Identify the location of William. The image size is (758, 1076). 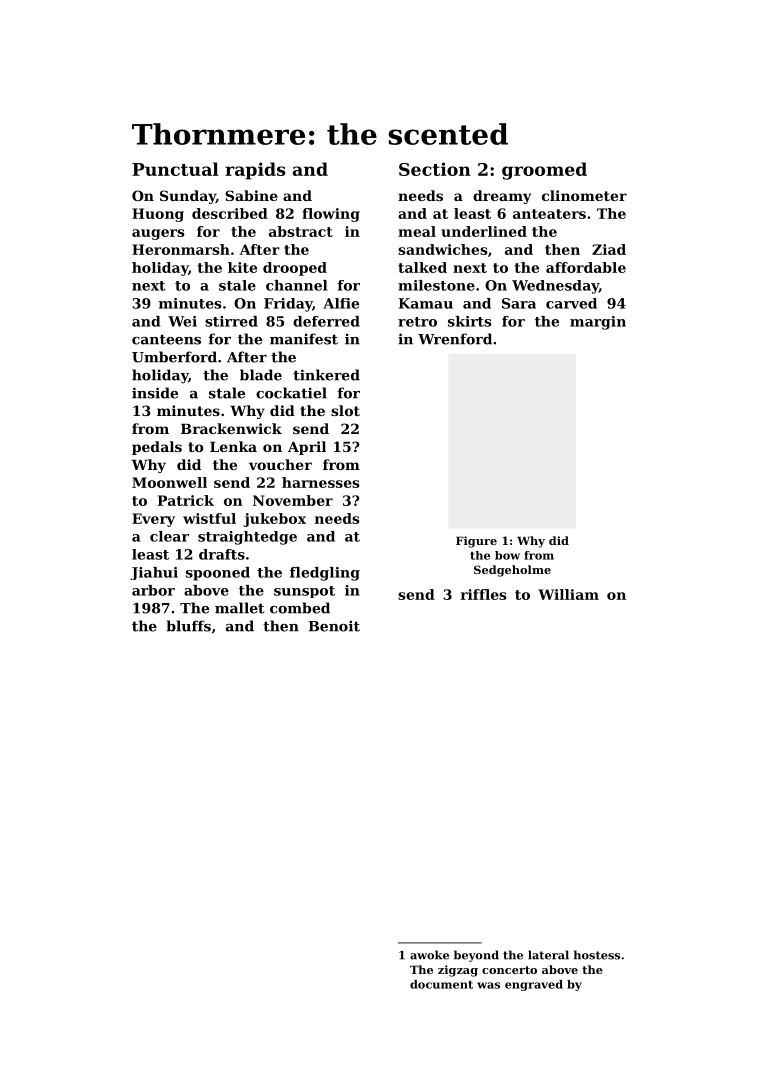
(568, 594).
